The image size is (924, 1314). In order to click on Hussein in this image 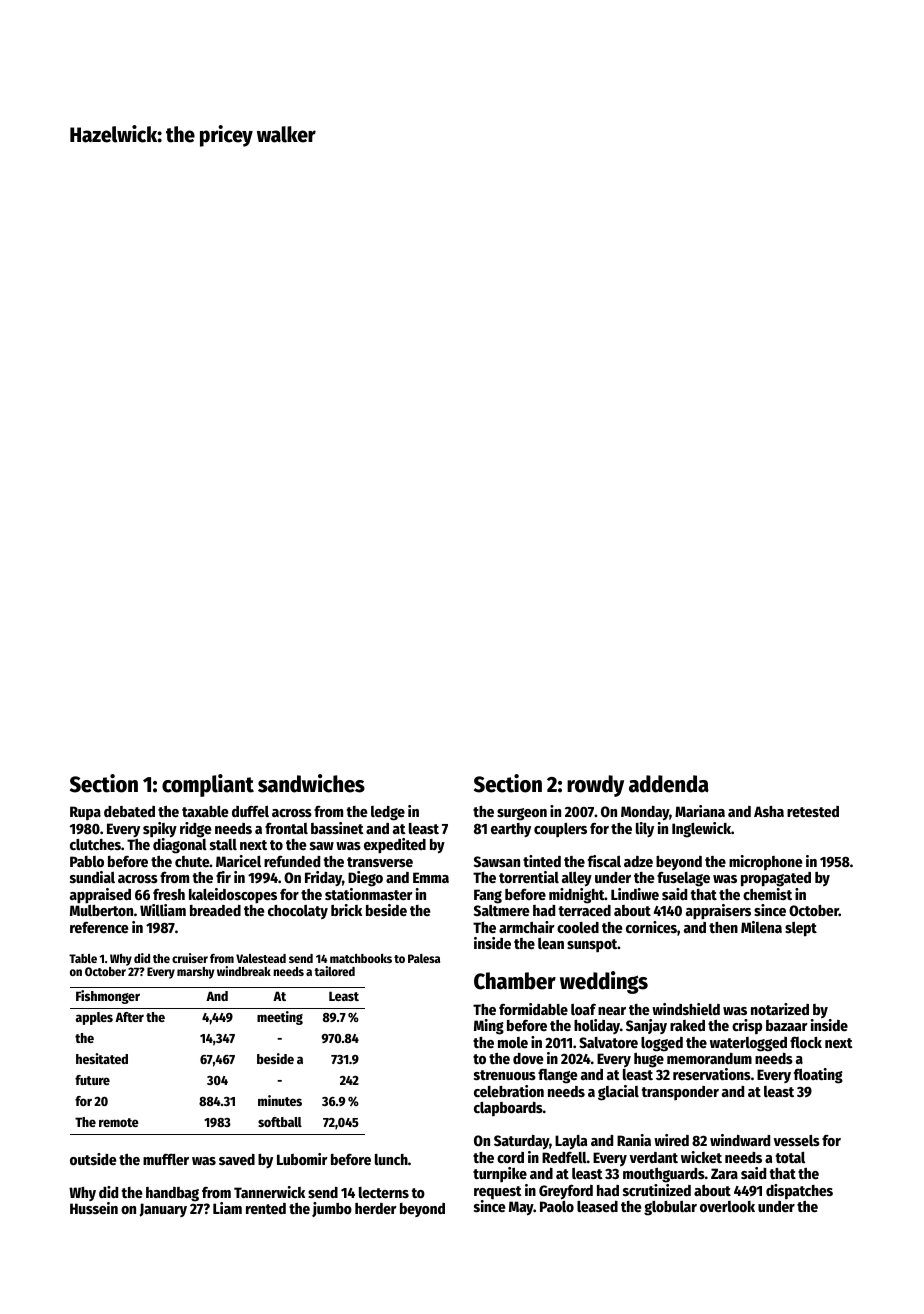, I will do `click(94, 1208)`.
